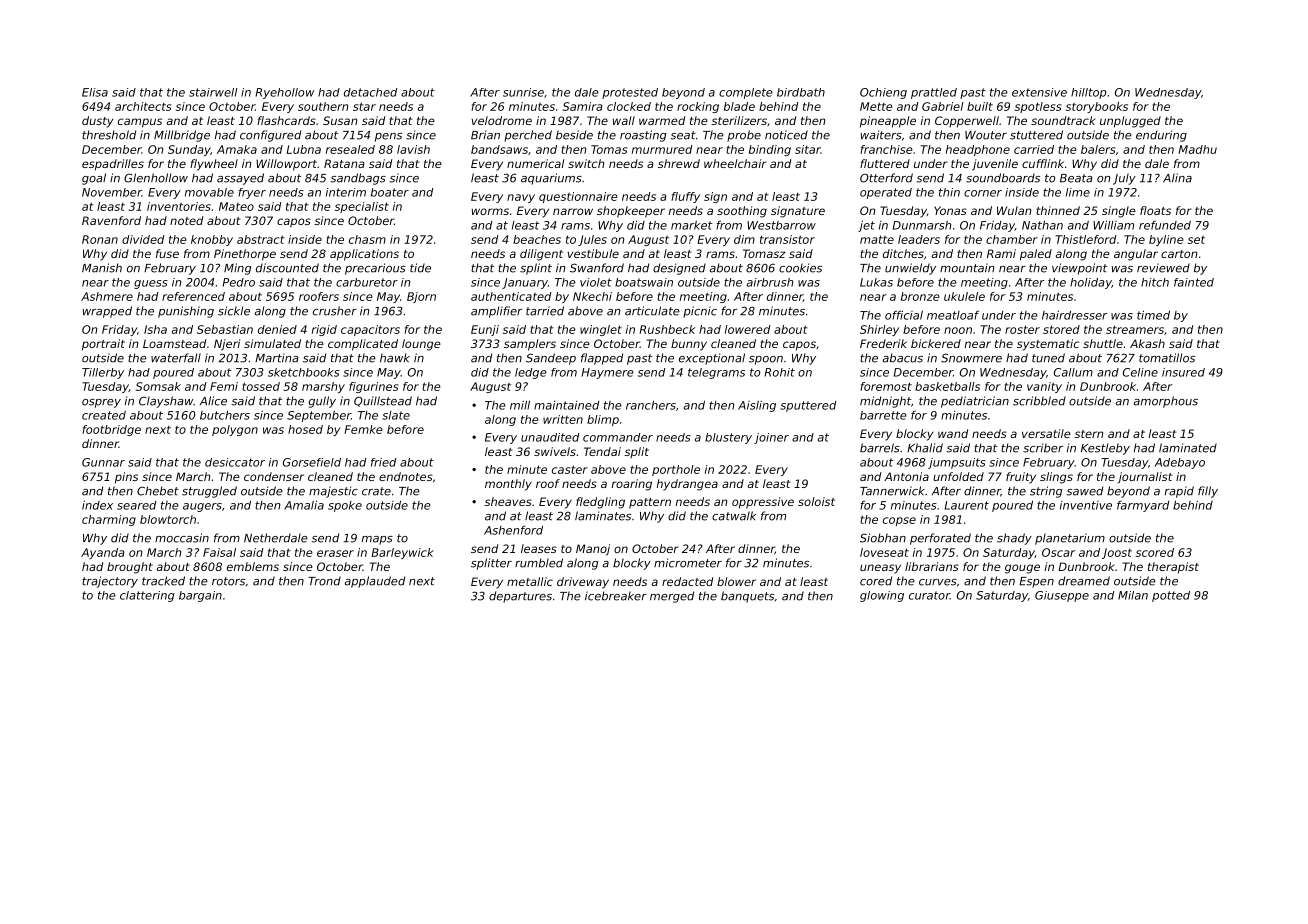  What do you see at coordinates (94, 179) in the screenshot?
I see `goal` at bounding box center [94, 179].
